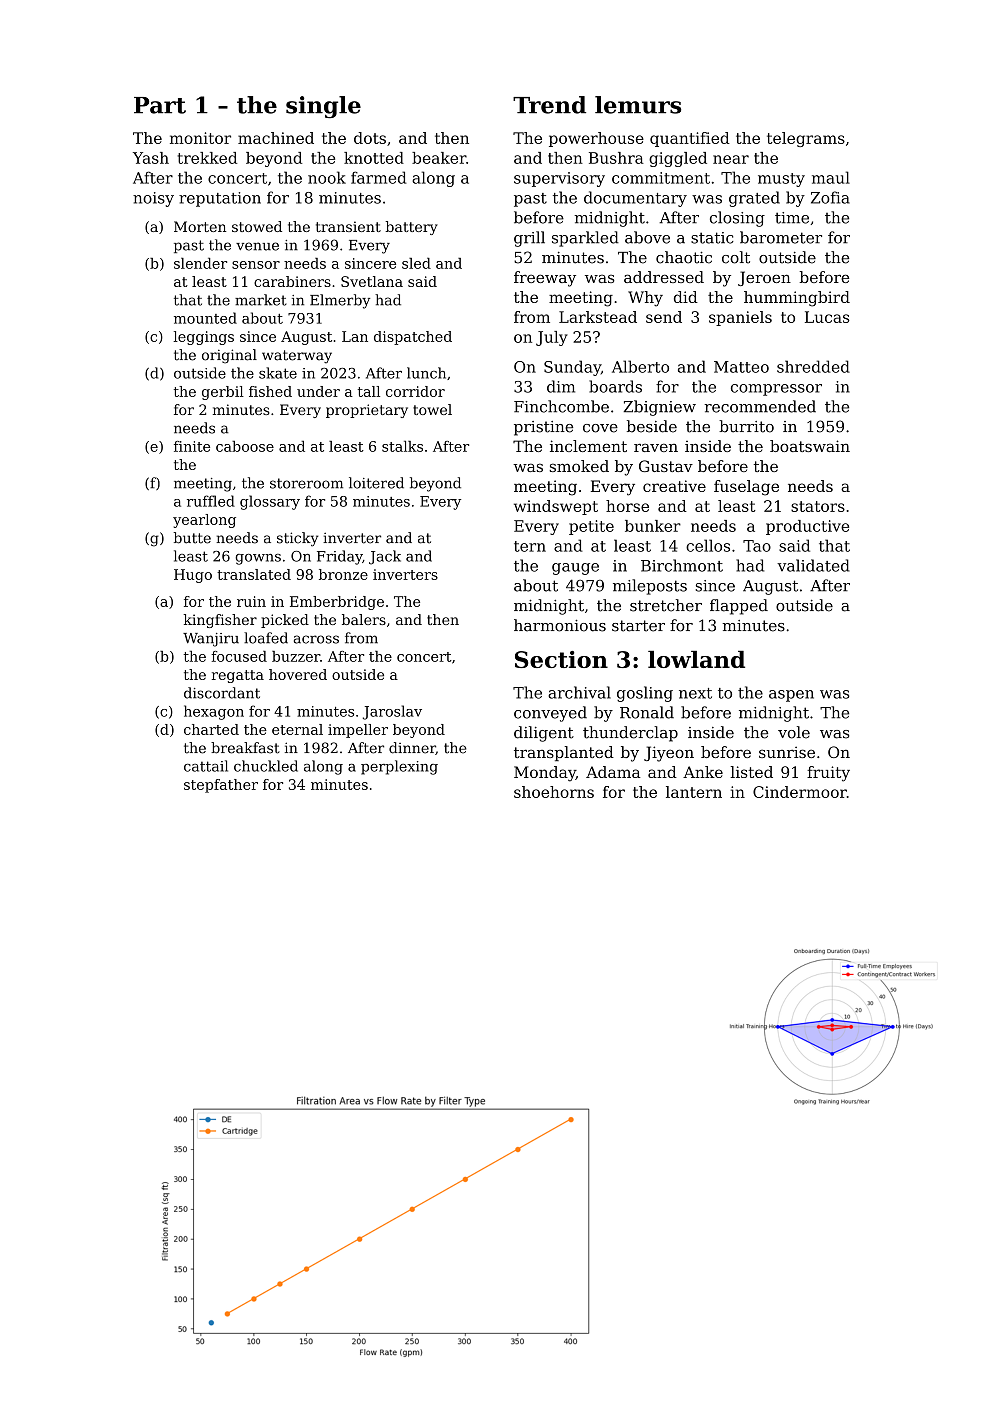 The width and height of the page is (983, 1424). I want to click on boatswain, so click(810, 446).
